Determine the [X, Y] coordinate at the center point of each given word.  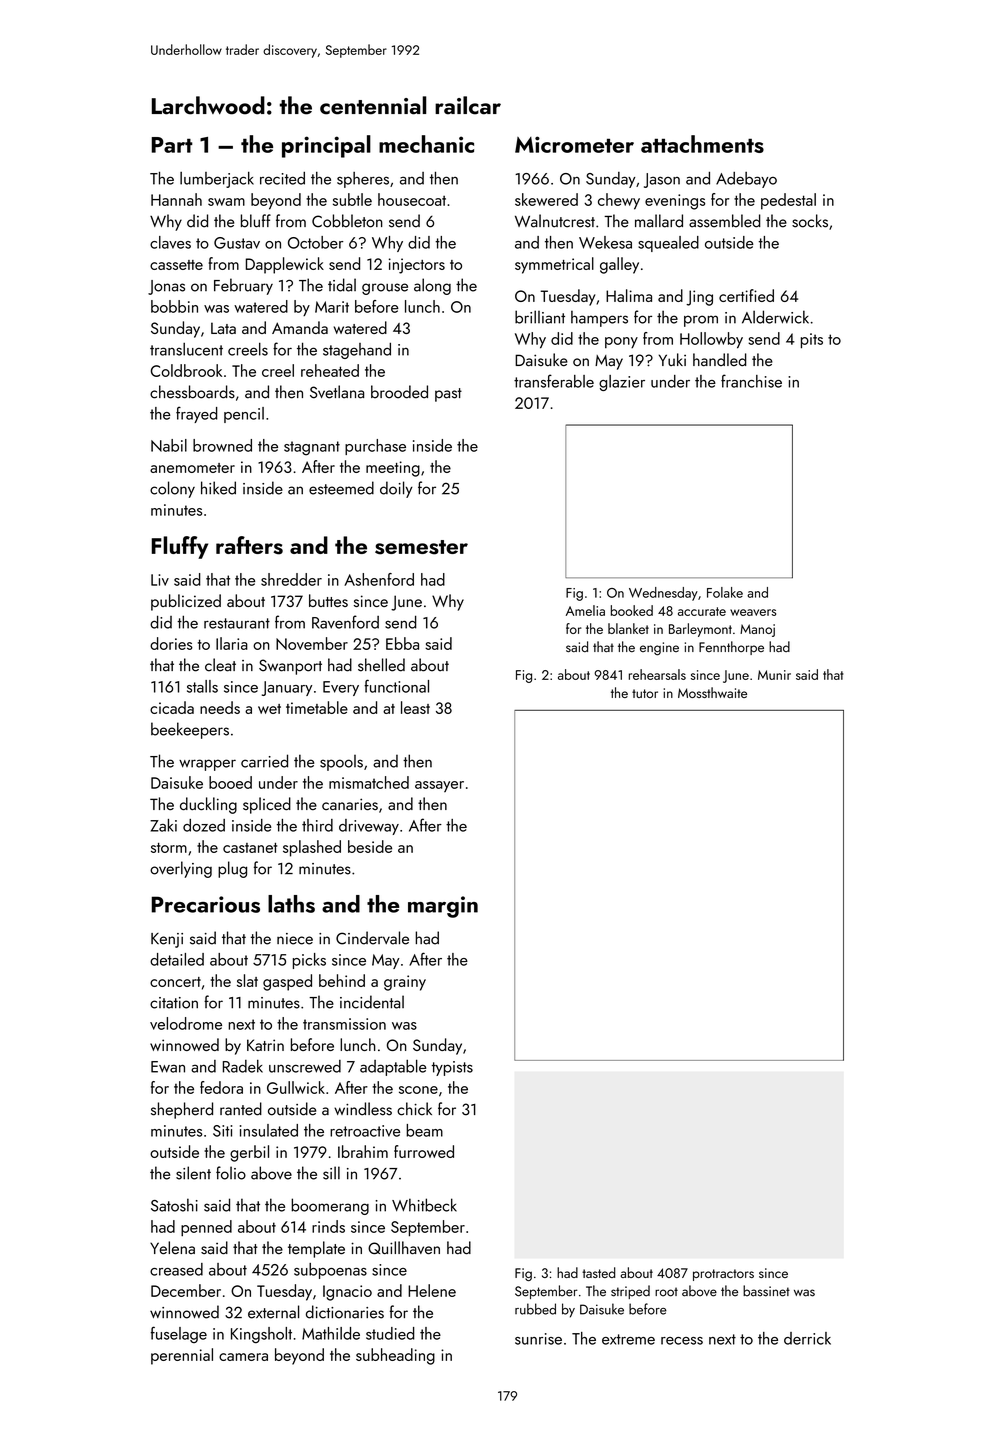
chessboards [192, 392]
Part [172, 145]
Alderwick [775, 317]
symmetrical [554, 265]
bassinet [766, 1291]
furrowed [424, 1151]
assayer [439, 786]
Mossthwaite [712, 692]
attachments [702, 144]
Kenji [167, 940]
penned [206, 1228]
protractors [723, 1275]
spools [341, 763]
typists [452, 1068]
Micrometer [574, 144]
